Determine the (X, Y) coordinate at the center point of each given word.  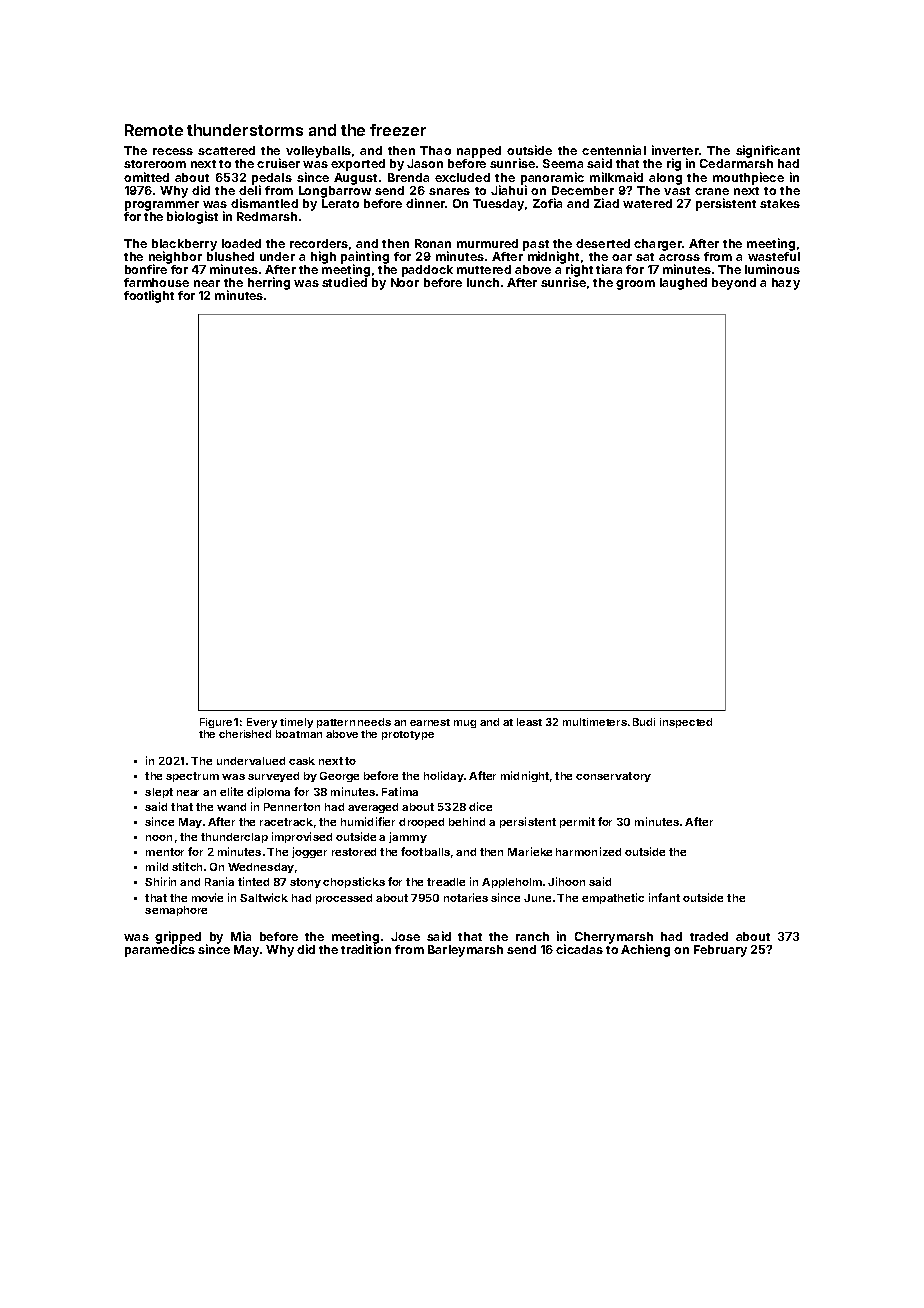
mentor (165, 852)
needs (374, 722)
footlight (149, 296)
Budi (644, 722)
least (529, 722)
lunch (483, 282)
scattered (226, 150)
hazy (786, 284)
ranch (532, 936)
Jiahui (509, 190)
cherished (245, 734)
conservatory (613, 777)
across (679, 257)
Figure (216, 723)
